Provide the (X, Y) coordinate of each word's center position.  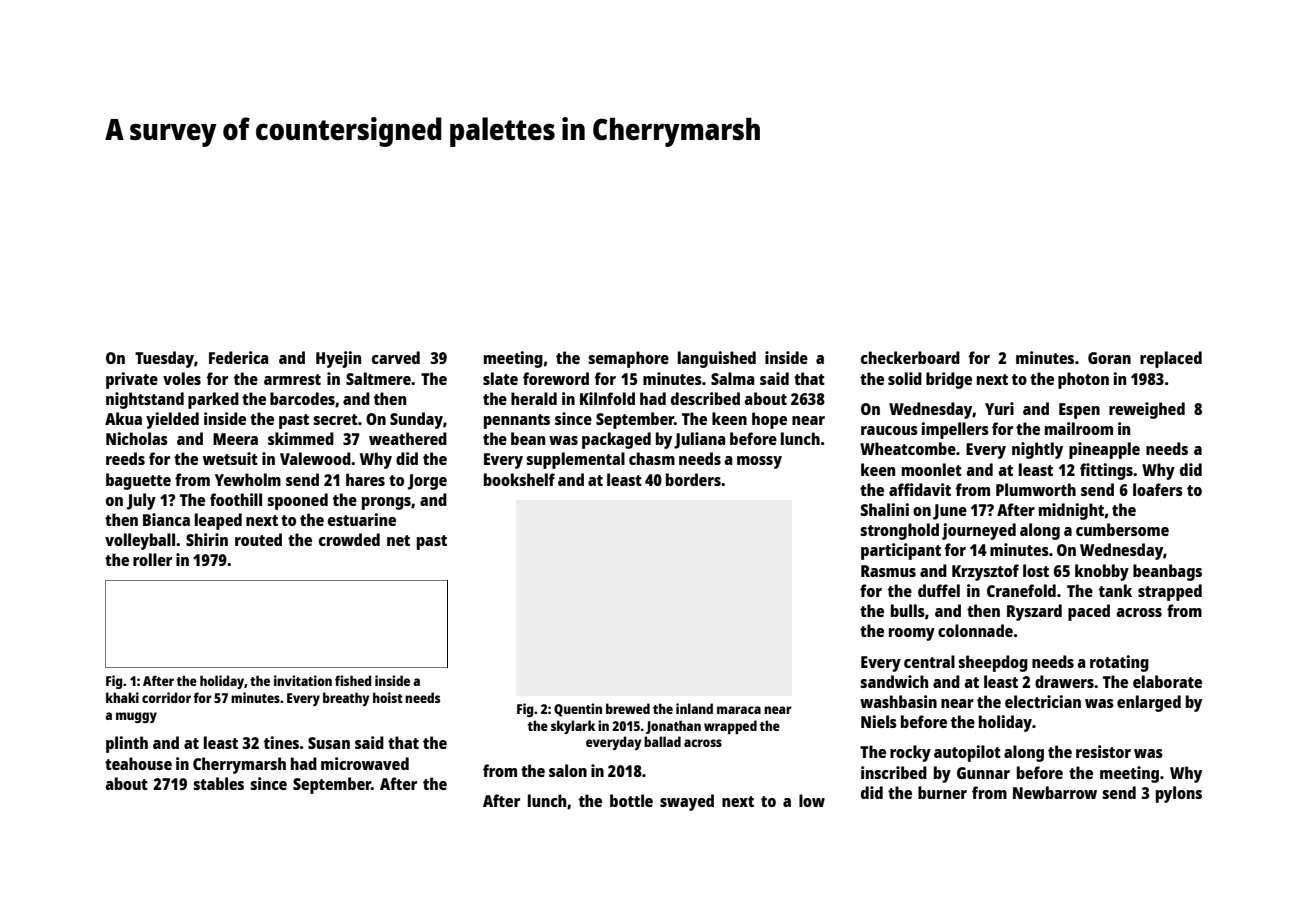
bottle (631, 800)
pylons (1179, 794)
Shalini (885, 509)
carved (396, 357)
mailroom (1079, 428)
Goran (1109, 358)
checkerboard (910, 357)
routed (258, 539)
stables (218, 783)
